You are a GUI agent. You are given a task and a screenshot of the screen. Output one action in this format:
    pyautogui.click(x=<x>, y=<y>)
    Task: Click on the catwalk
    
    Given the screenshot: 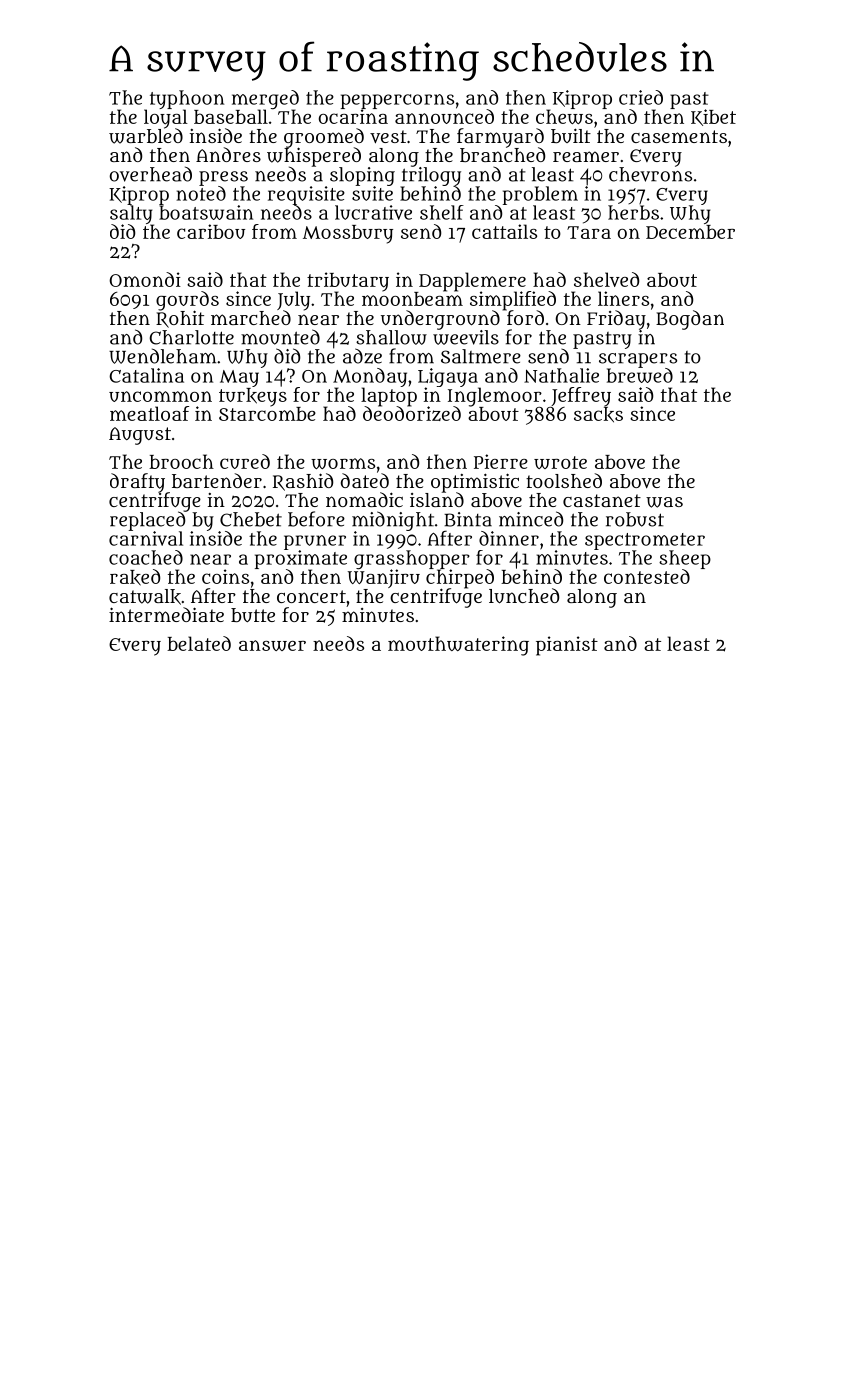 What is the action you would take?
    pyautogui.click(x=145, y=597)
